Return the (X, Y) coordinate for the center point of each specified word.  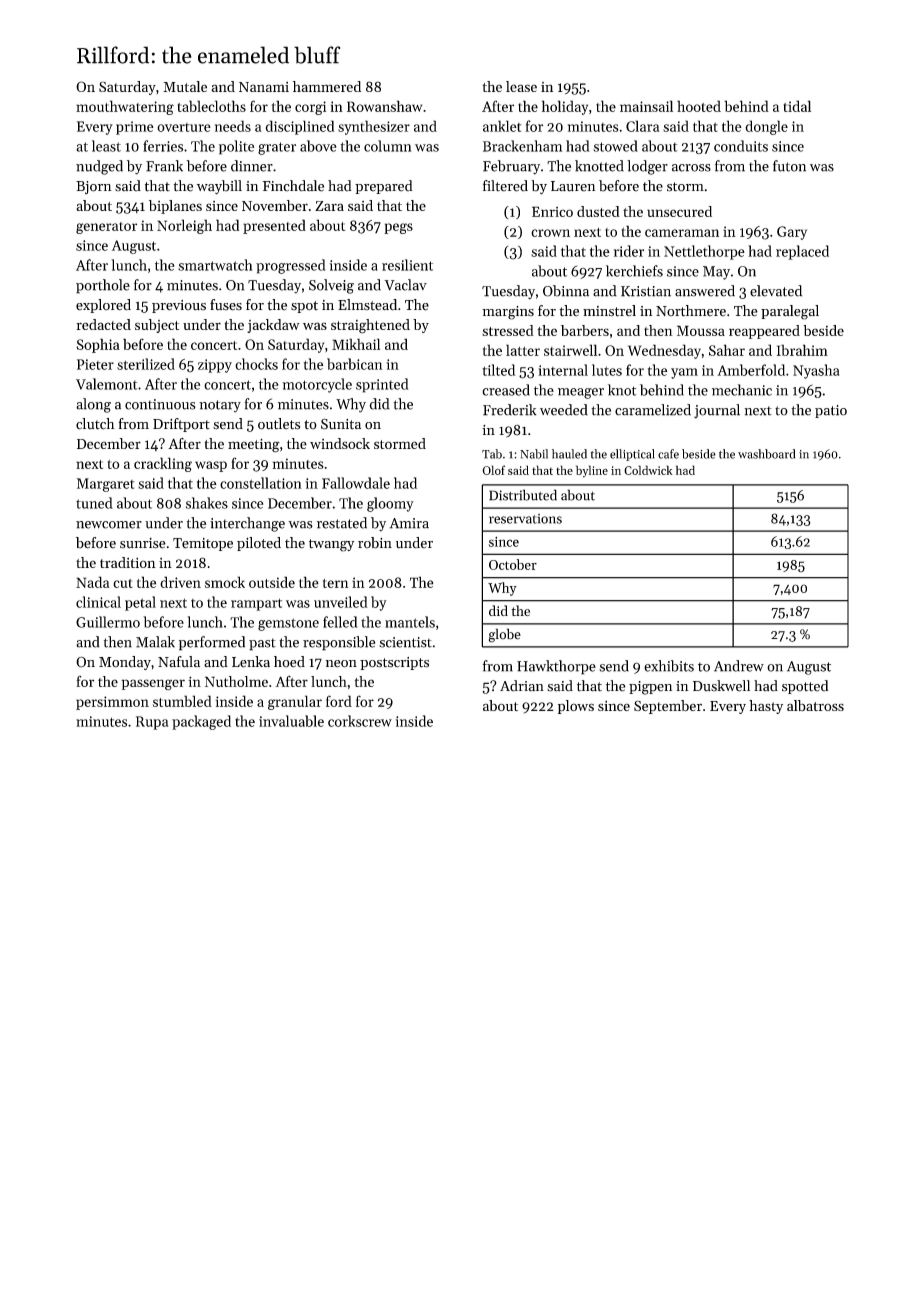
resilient (407, 265)
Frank (164, 166)
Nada (93, 582)
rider (629, 251)
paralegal (790, 312)
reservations (525, 519)
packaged (201, 722)
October (513, 564)
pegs (398, 228)
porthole (103, 286)
